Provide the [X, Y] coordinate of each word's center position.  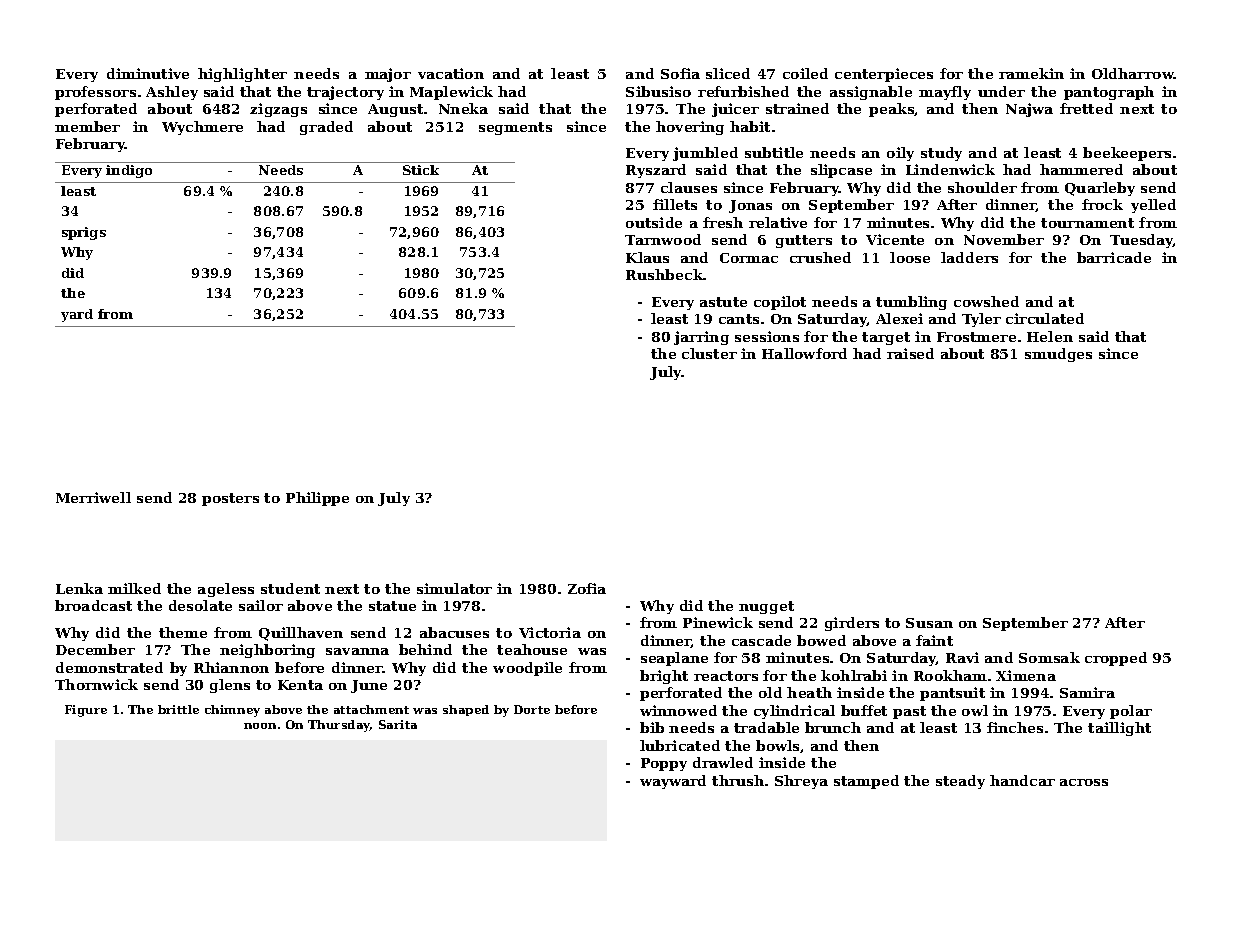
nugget [766, 607]
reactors [726, 676]
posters [230, 499]
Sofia [680, 73]
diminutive [148, 73]
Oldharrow [1133, 73]
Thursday [339, 726]
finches [1015, 727]
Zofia [587, 588]
